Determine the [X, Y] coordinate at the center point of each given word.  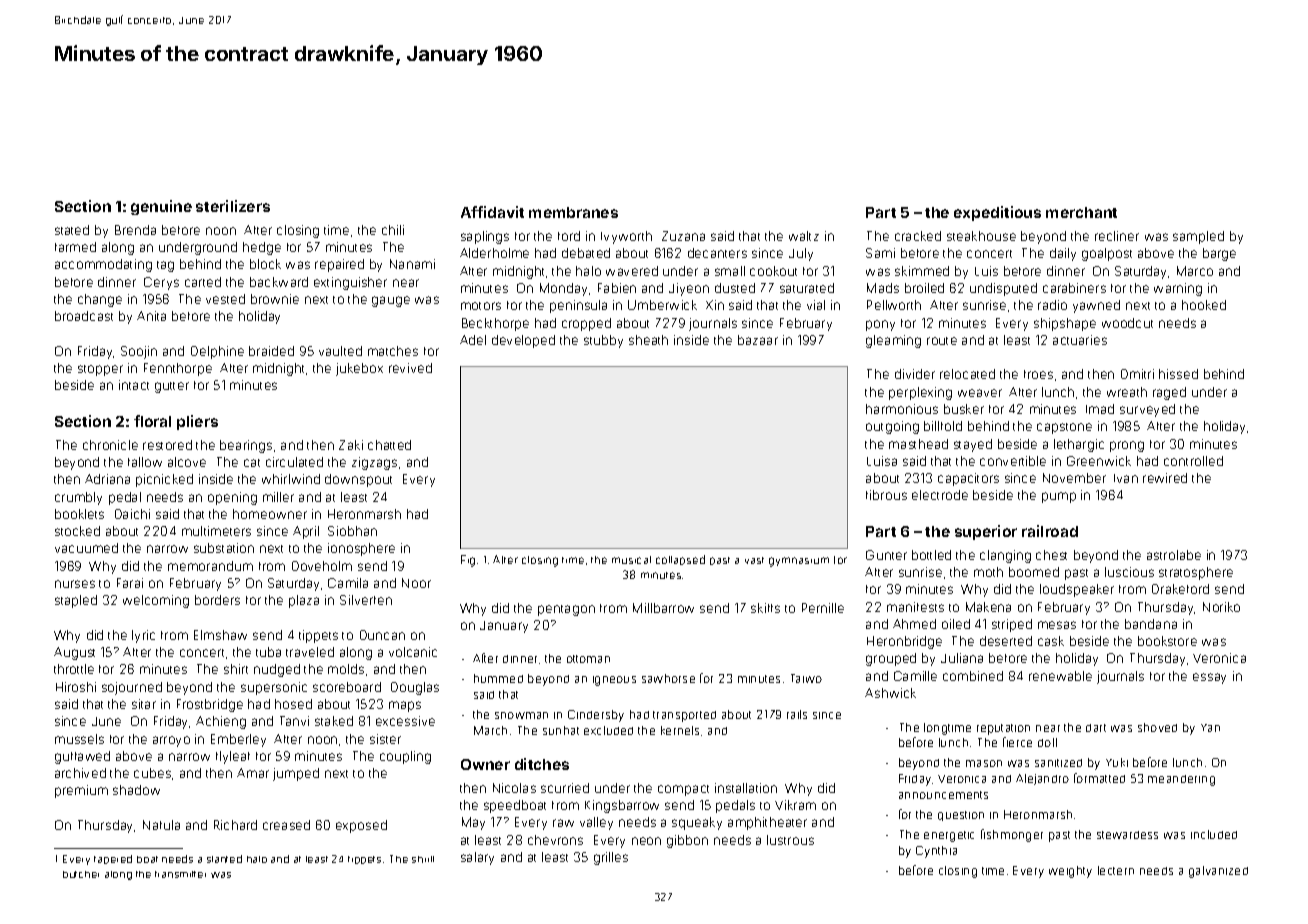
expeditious [997, 213]
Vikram [795, 805]
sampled [1198, 237]
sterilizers [233, 206]
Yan [1210, 728]
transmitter [180, 874]
